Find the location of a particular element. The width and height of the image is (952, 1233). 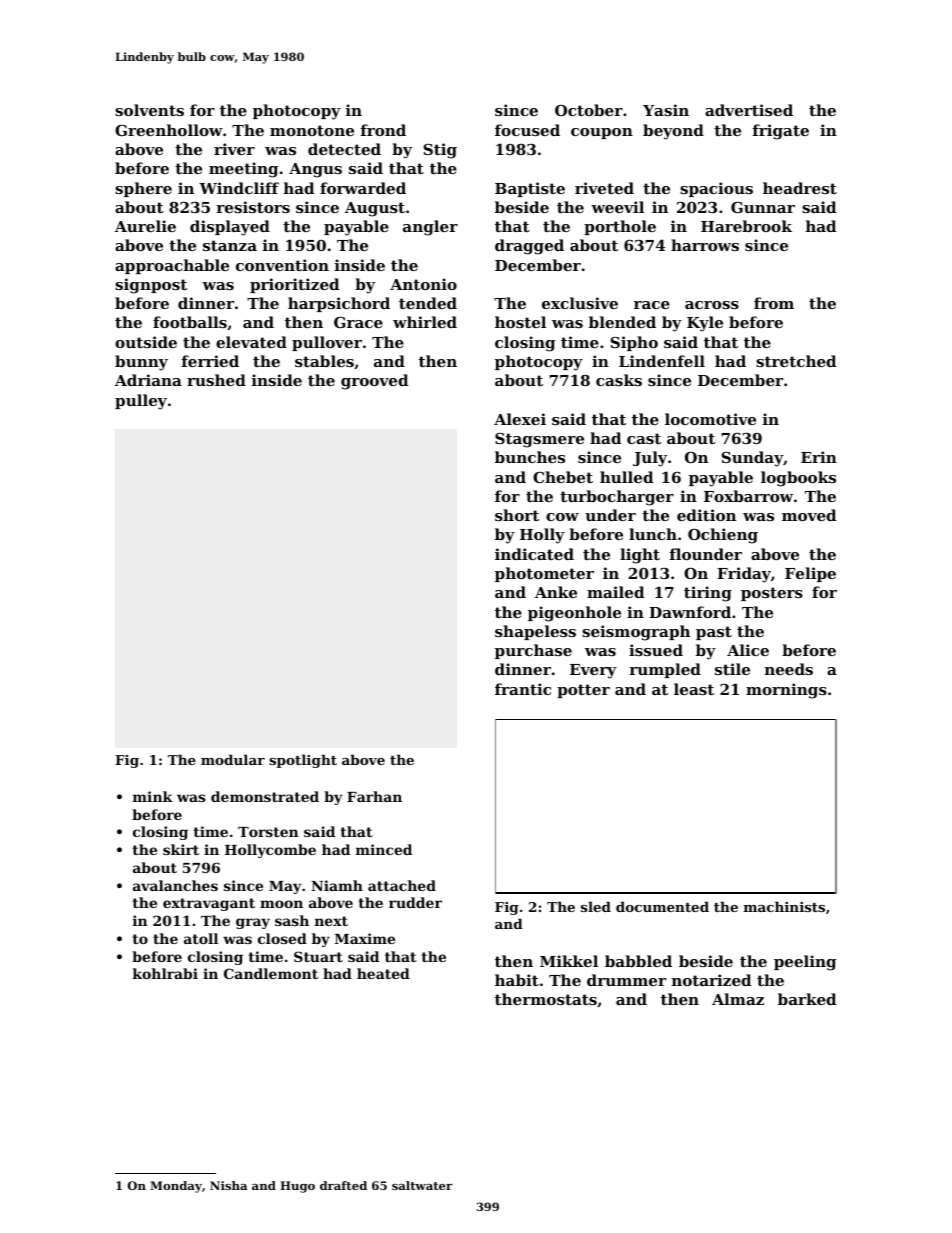

saltwater is located at coordinates (422, 1185).
